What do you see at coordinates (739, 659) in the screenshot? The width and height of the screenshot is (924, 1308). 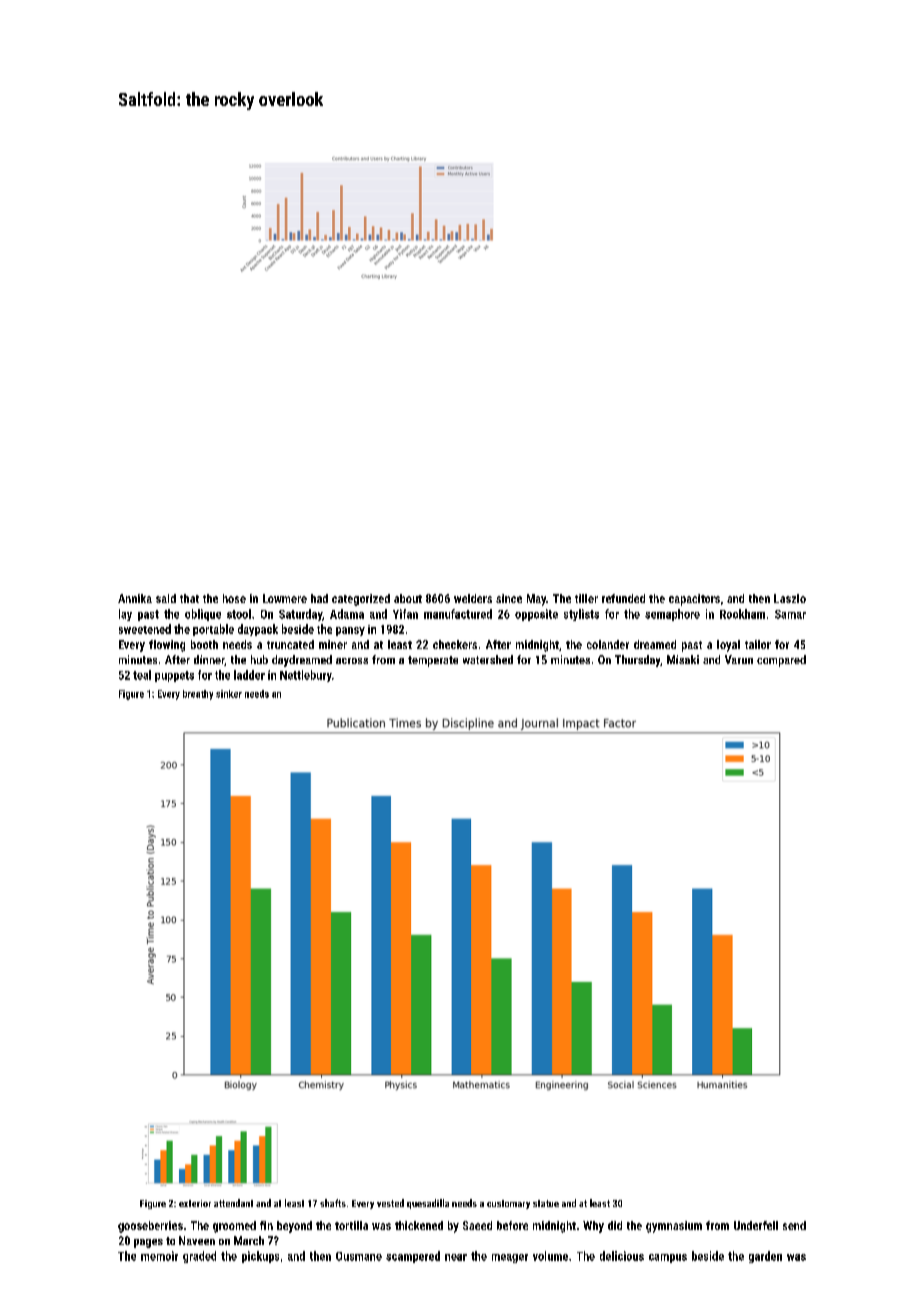 I see `Varun` at bounding box center [739, 659].
